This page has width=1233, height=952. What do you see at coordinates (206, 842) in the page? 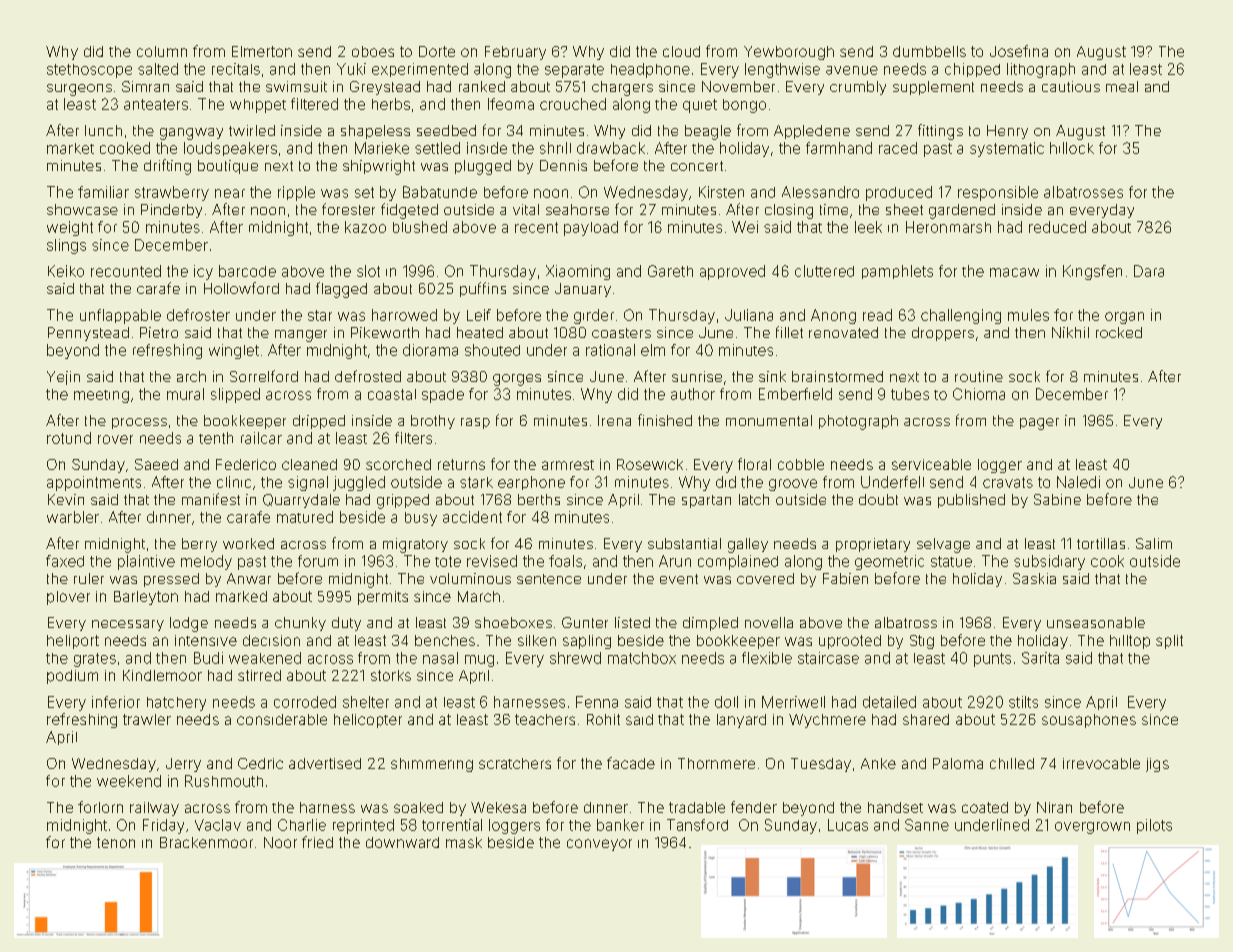
I see `Brackenmoor` at bounding box center [206, 842].
